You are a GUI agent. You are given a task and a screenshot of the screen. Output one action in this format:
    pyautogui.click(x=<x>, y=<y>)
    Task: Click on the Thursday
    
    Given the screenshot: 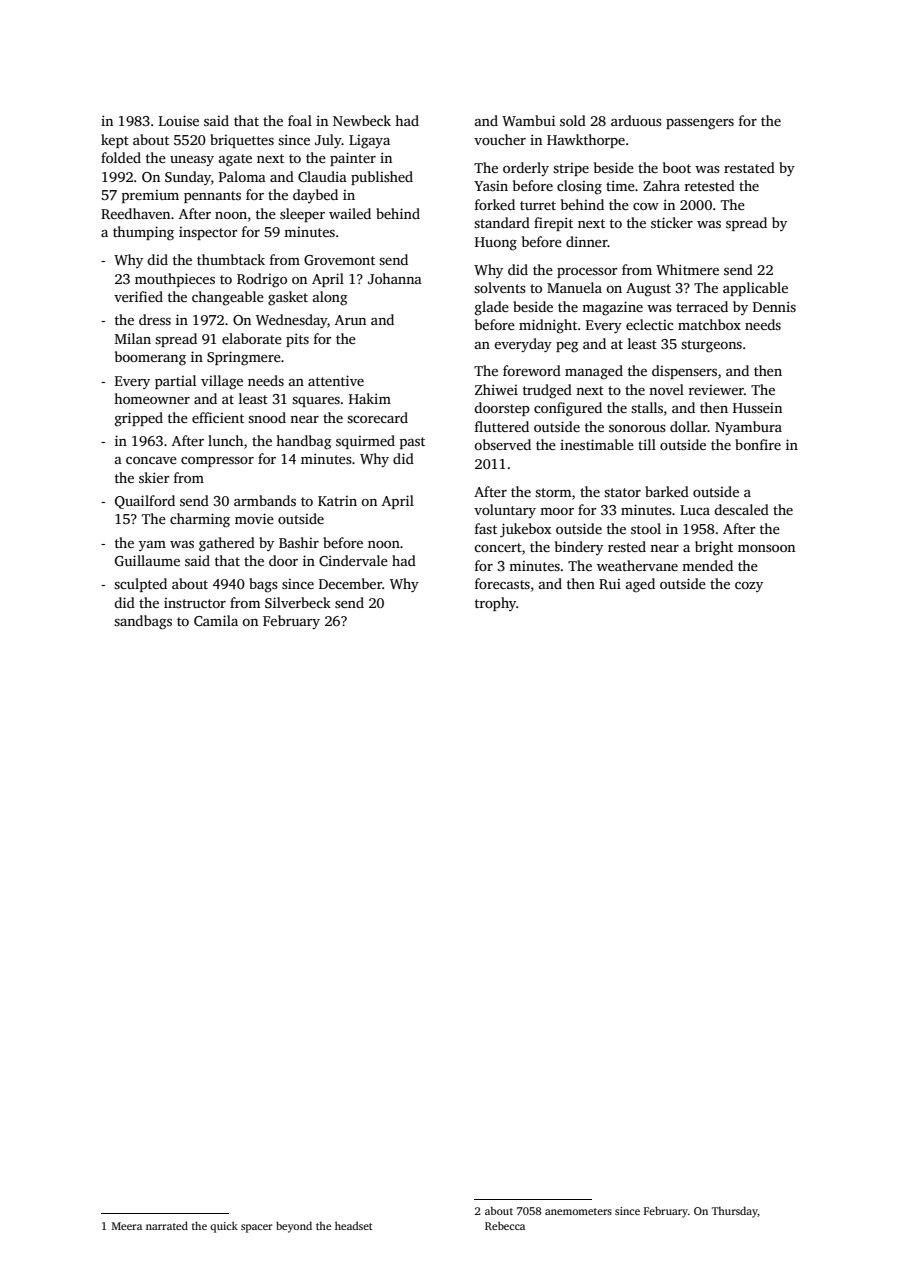 What is the action you would take?
    pyautogui.click(x=735, y=1212)
